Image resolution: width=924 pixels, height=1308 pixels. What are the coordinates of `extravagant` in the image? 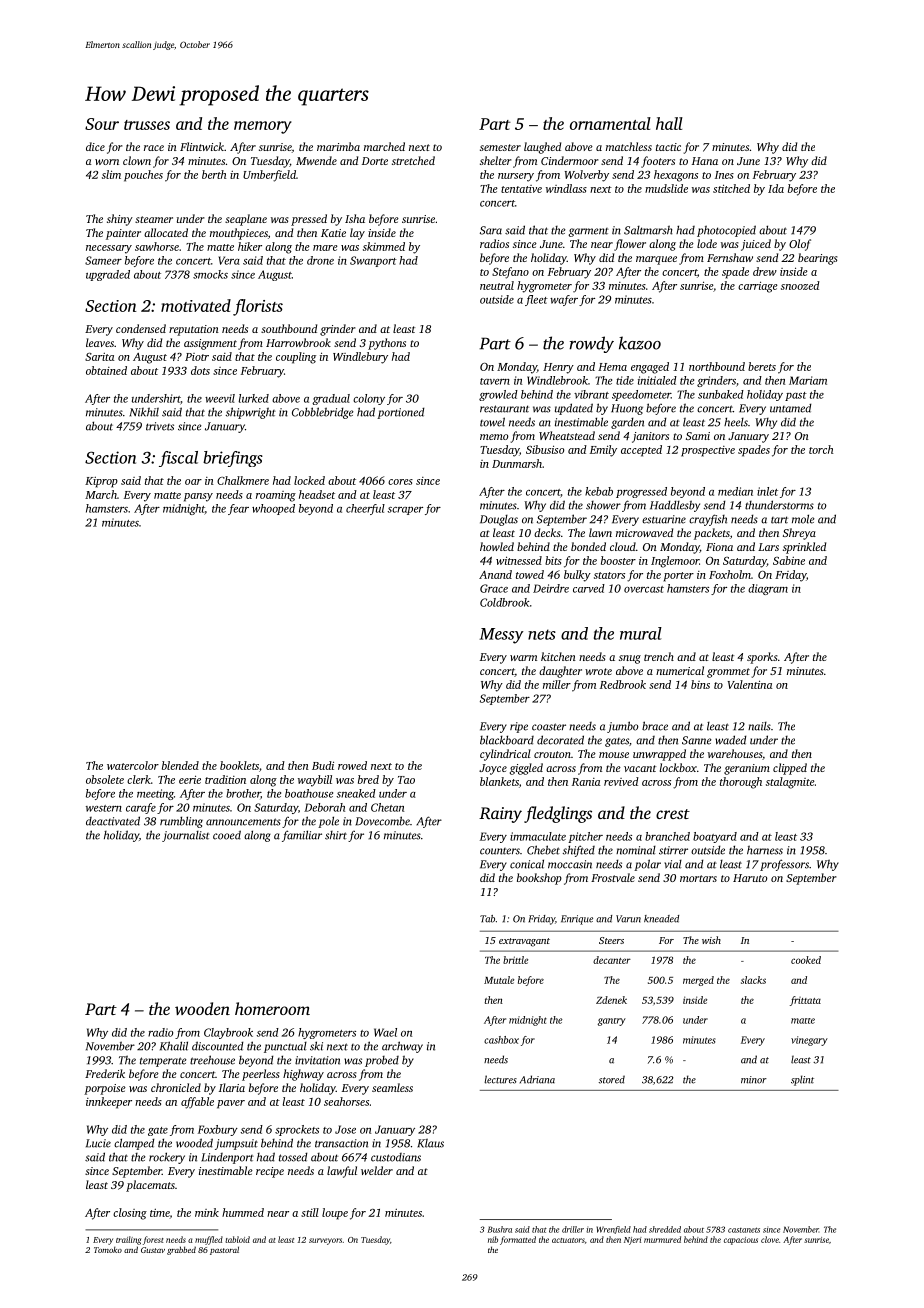 It's located at (524, 942).
